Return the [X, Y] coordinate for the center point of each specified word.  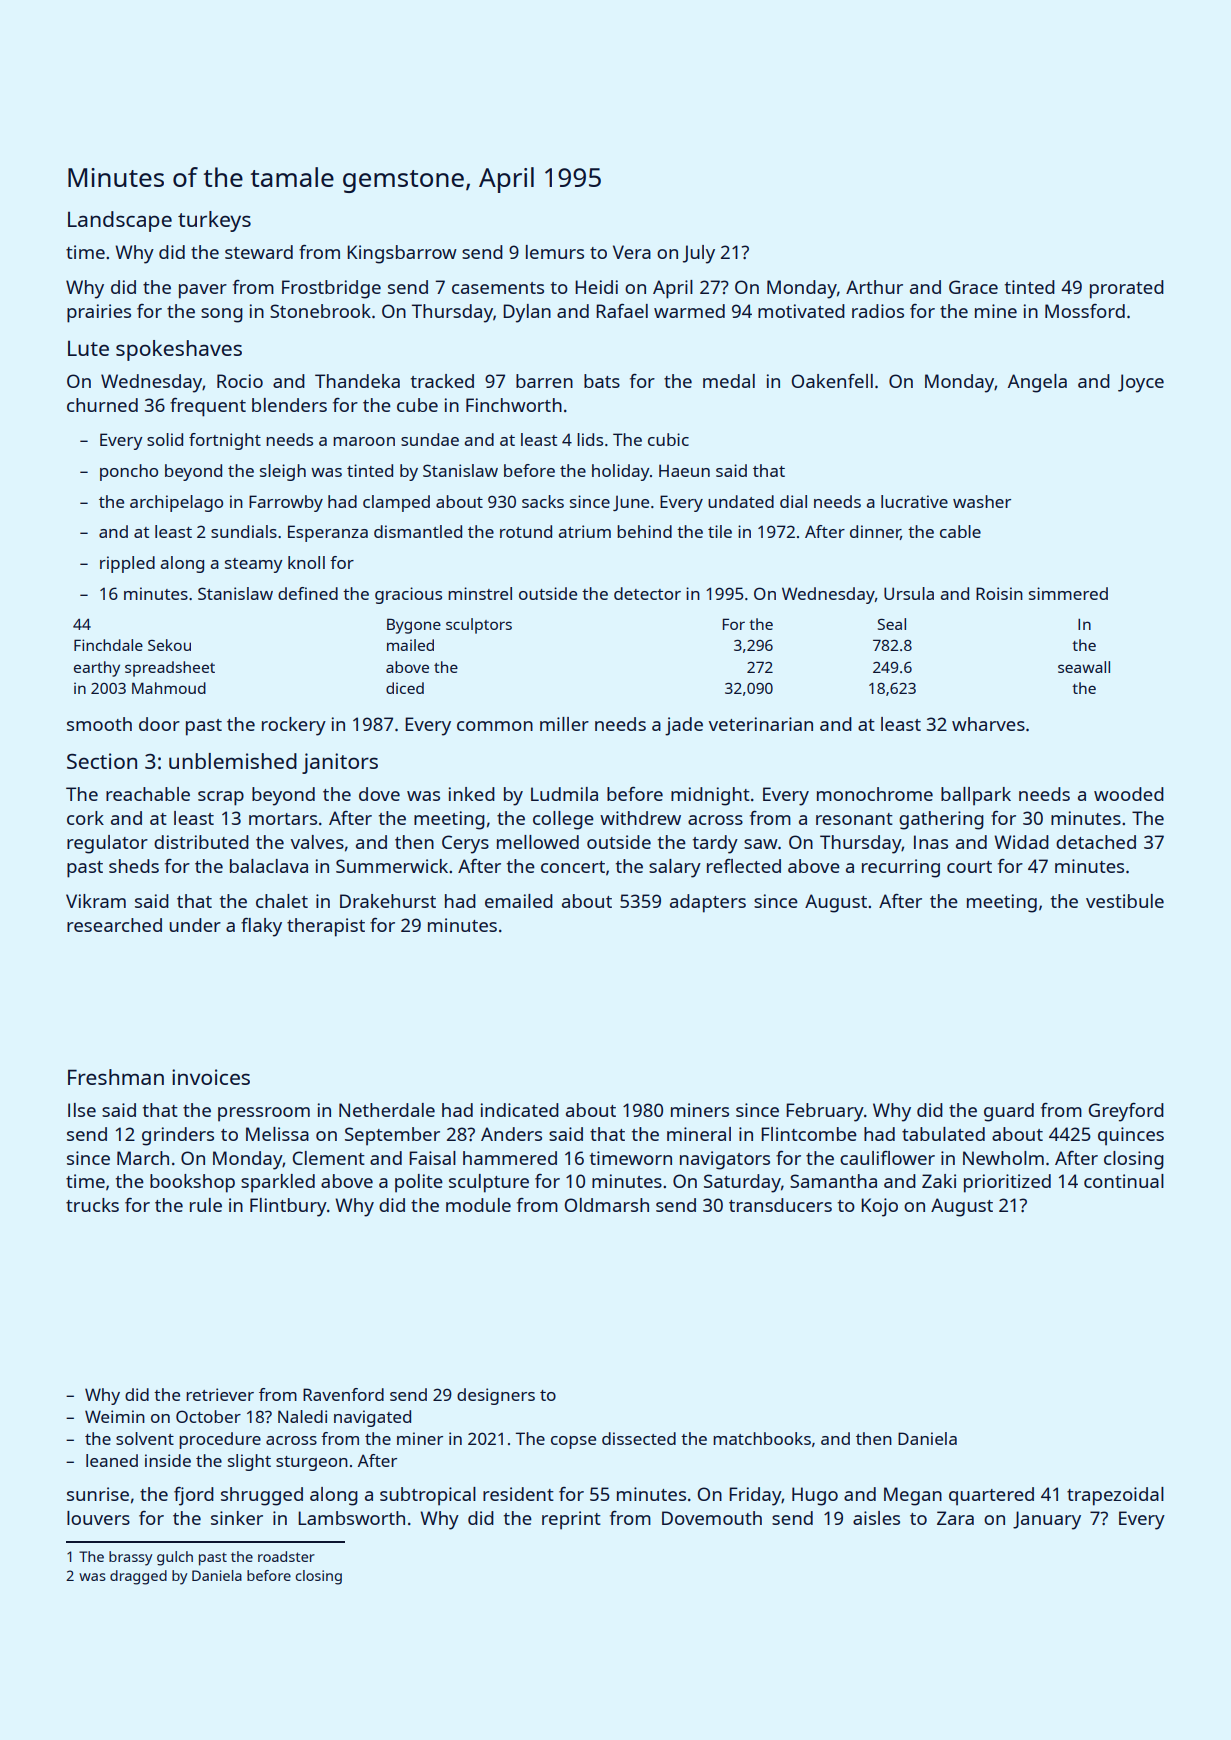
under [195, 925]
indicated [520, 1110]
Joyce [1141, 383]
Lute [88, 348]
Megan [913, 1496]
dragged [138, 1577]
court [969, 867]
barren [544, 381]
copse [573, 1442]
